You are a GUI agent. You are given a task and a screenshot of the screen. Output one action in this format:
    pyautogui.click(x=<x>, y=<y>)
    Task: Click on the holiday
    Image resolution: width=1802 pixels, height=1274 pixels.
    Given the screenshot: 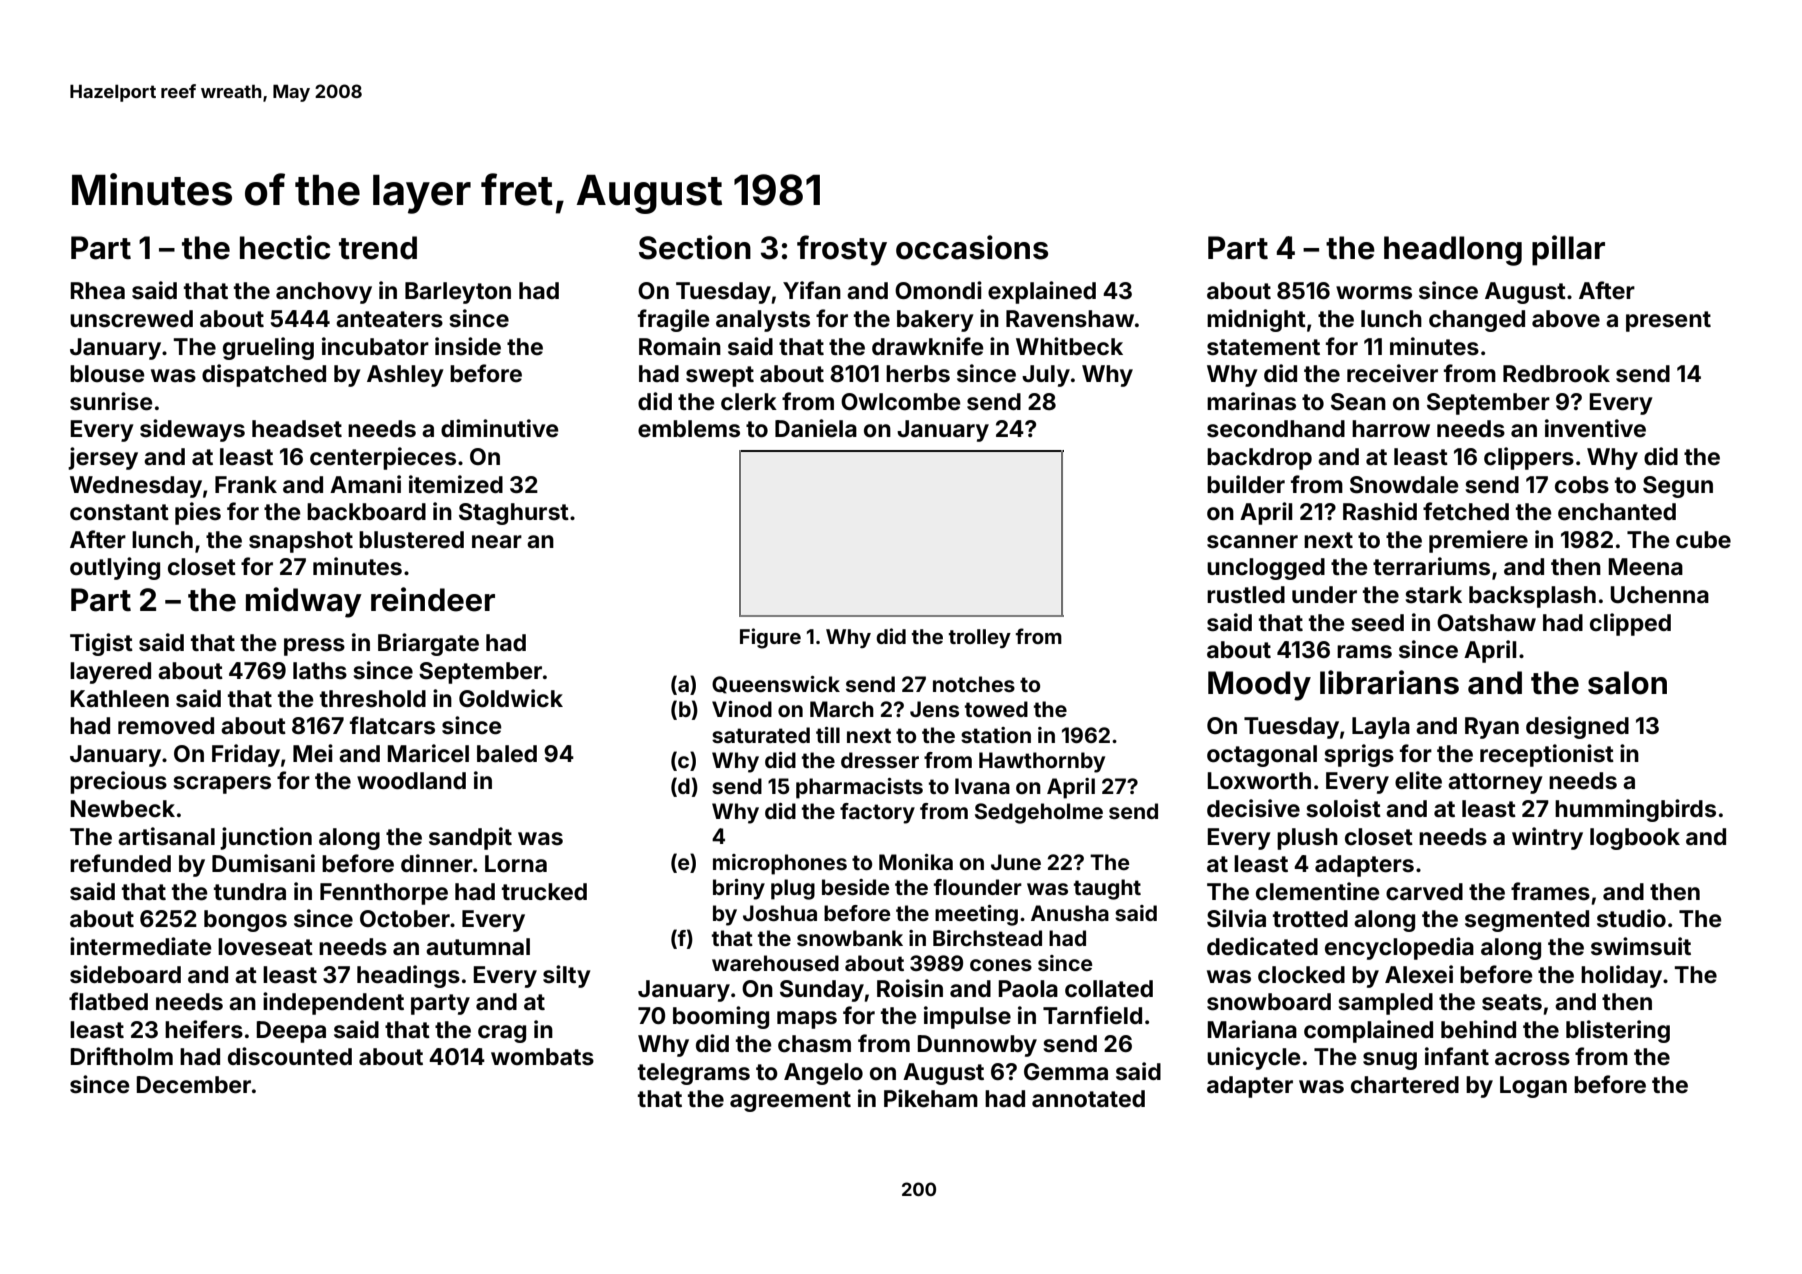 What is the action you would take?
    pyautogui.click(x=1621, y=976)
